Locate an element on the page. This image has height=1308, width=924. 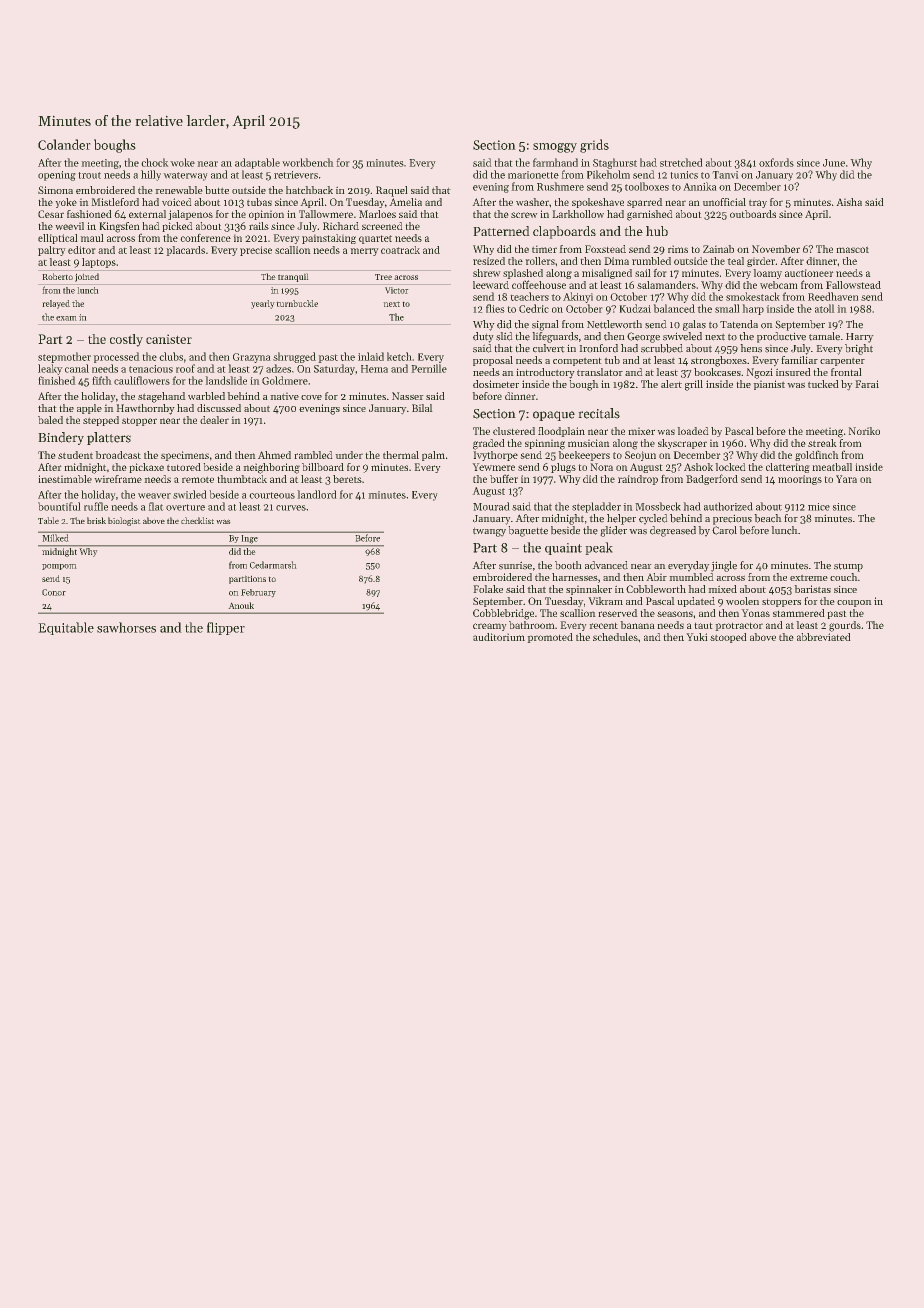
coffeehouse is located at coordinates (539, 284).
